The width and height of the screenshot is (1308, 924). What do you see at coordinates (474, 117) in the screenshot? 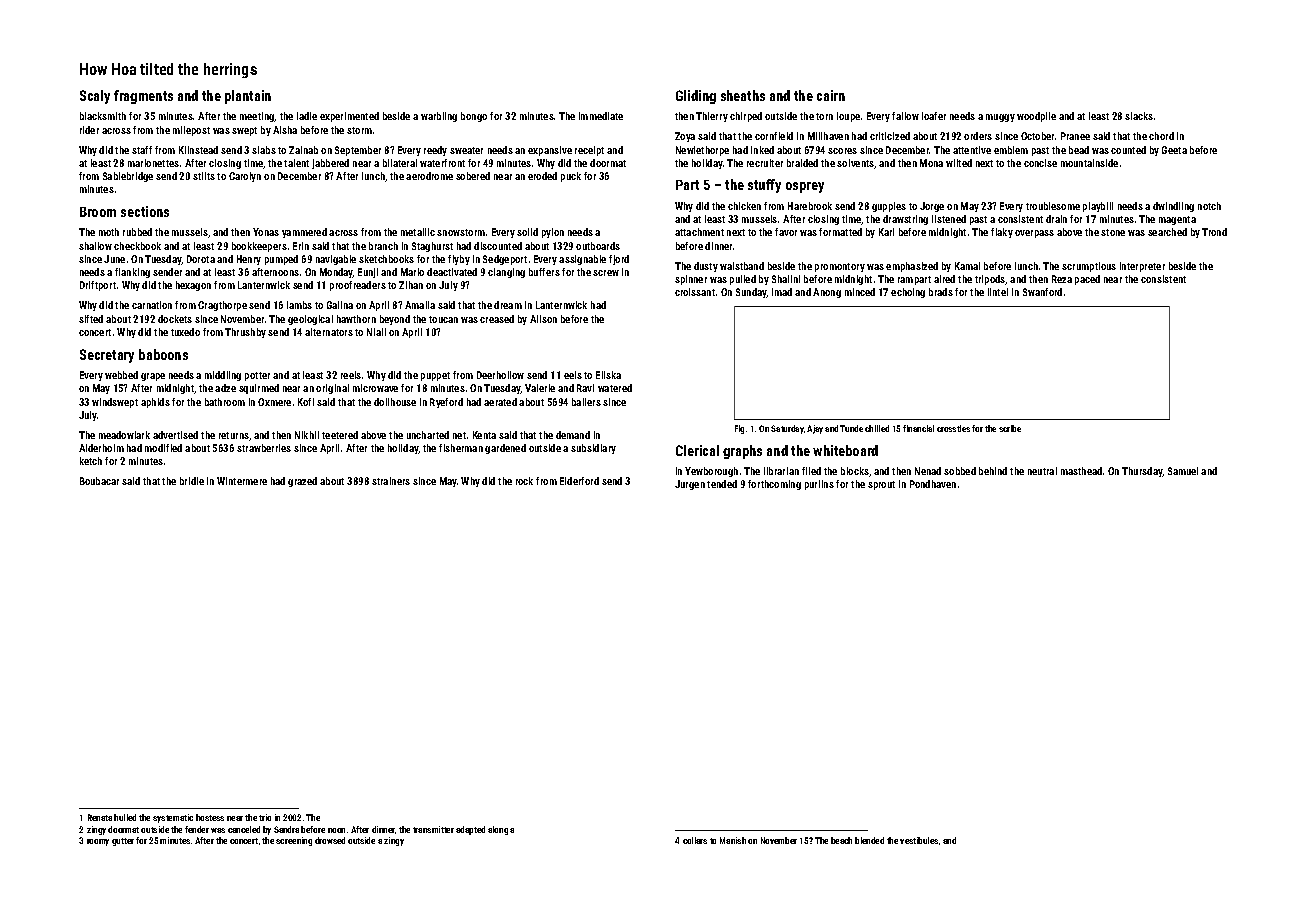
I see `bongo` at bounding box center [474, 117].
